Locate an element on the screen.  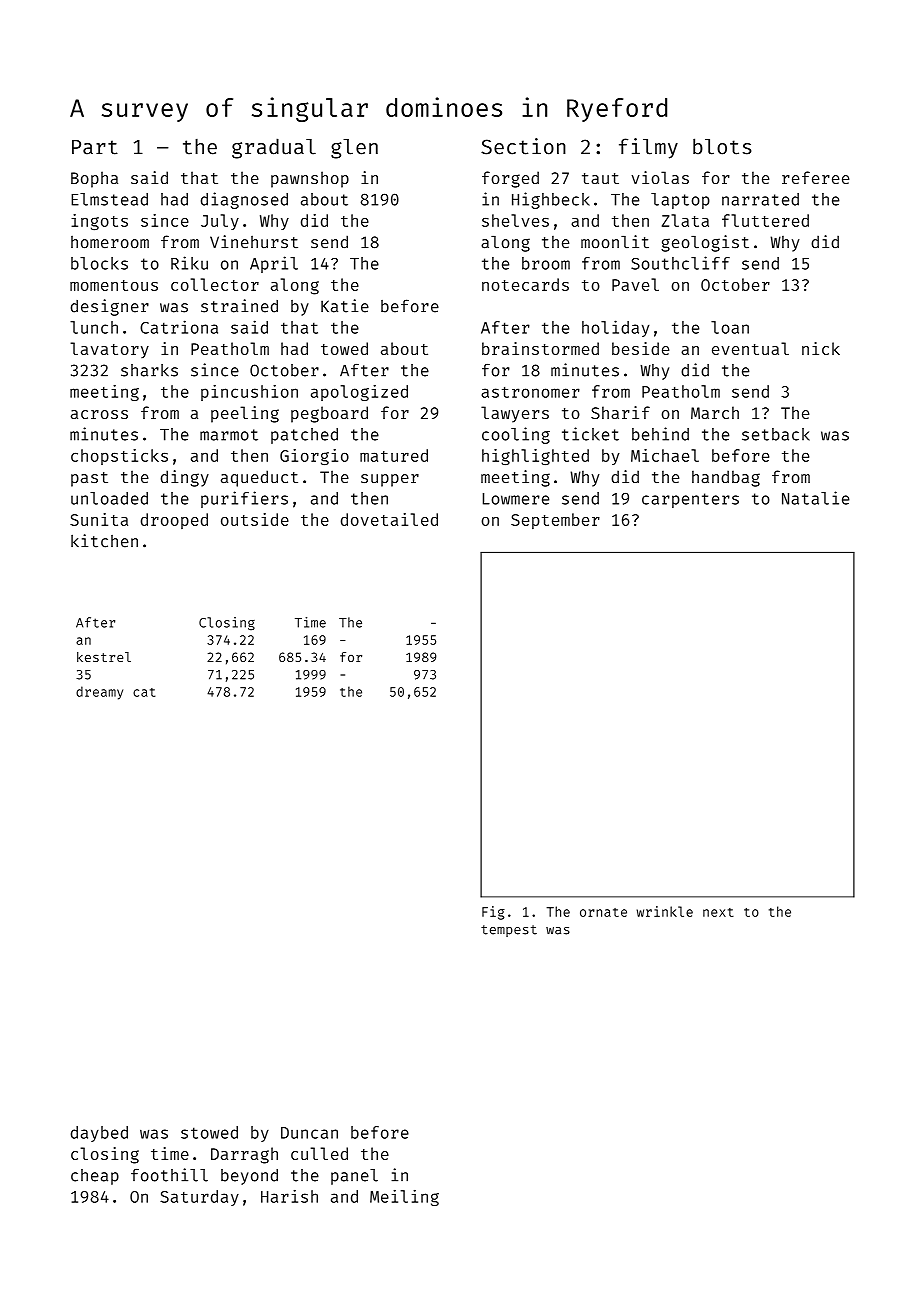
notecards is located at coordinates (525, 284).
